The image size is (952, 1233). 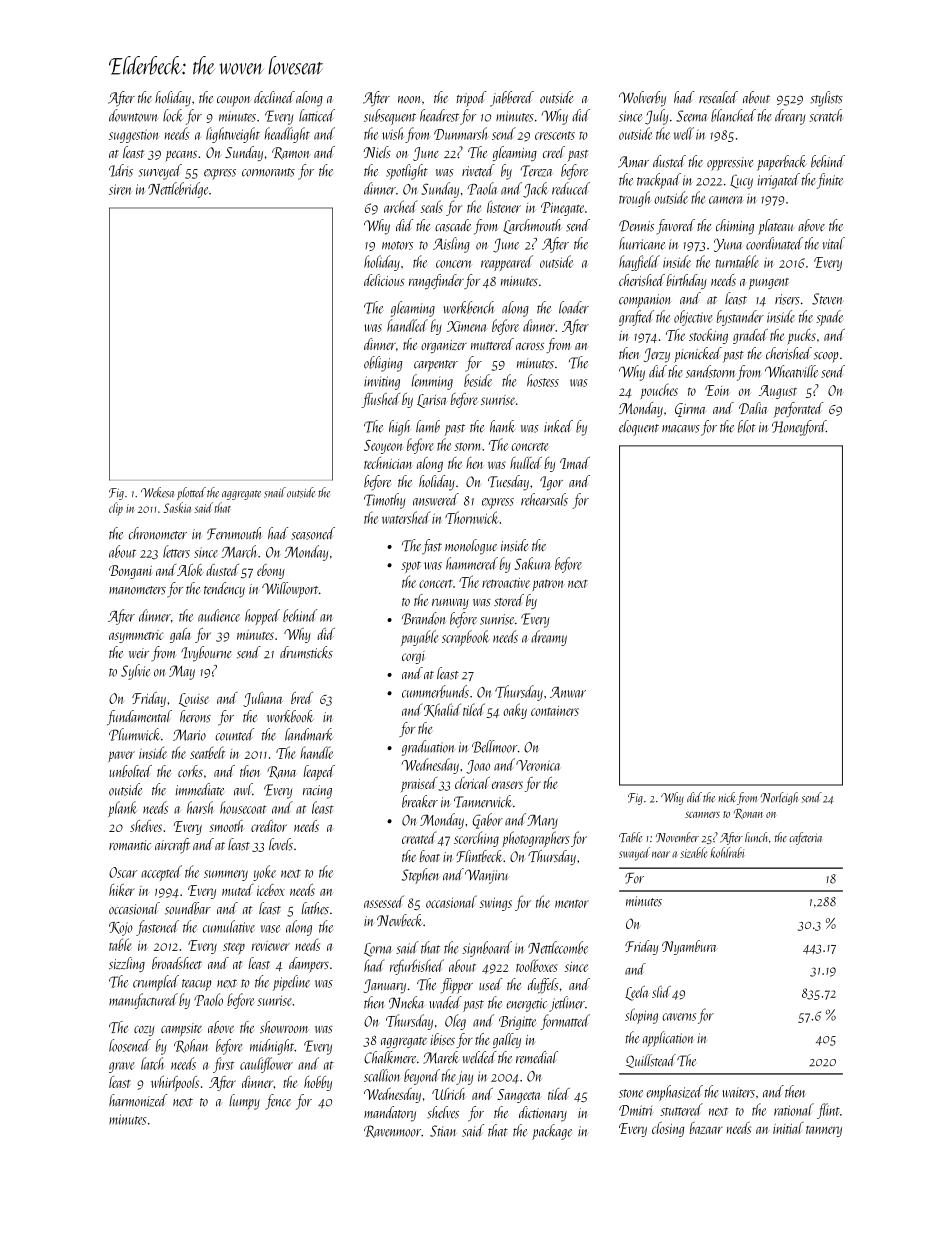 What do you see at coordinates (779, 798) in the screenshot?
I see `Norleigh` at bounding box center [779, 798].
